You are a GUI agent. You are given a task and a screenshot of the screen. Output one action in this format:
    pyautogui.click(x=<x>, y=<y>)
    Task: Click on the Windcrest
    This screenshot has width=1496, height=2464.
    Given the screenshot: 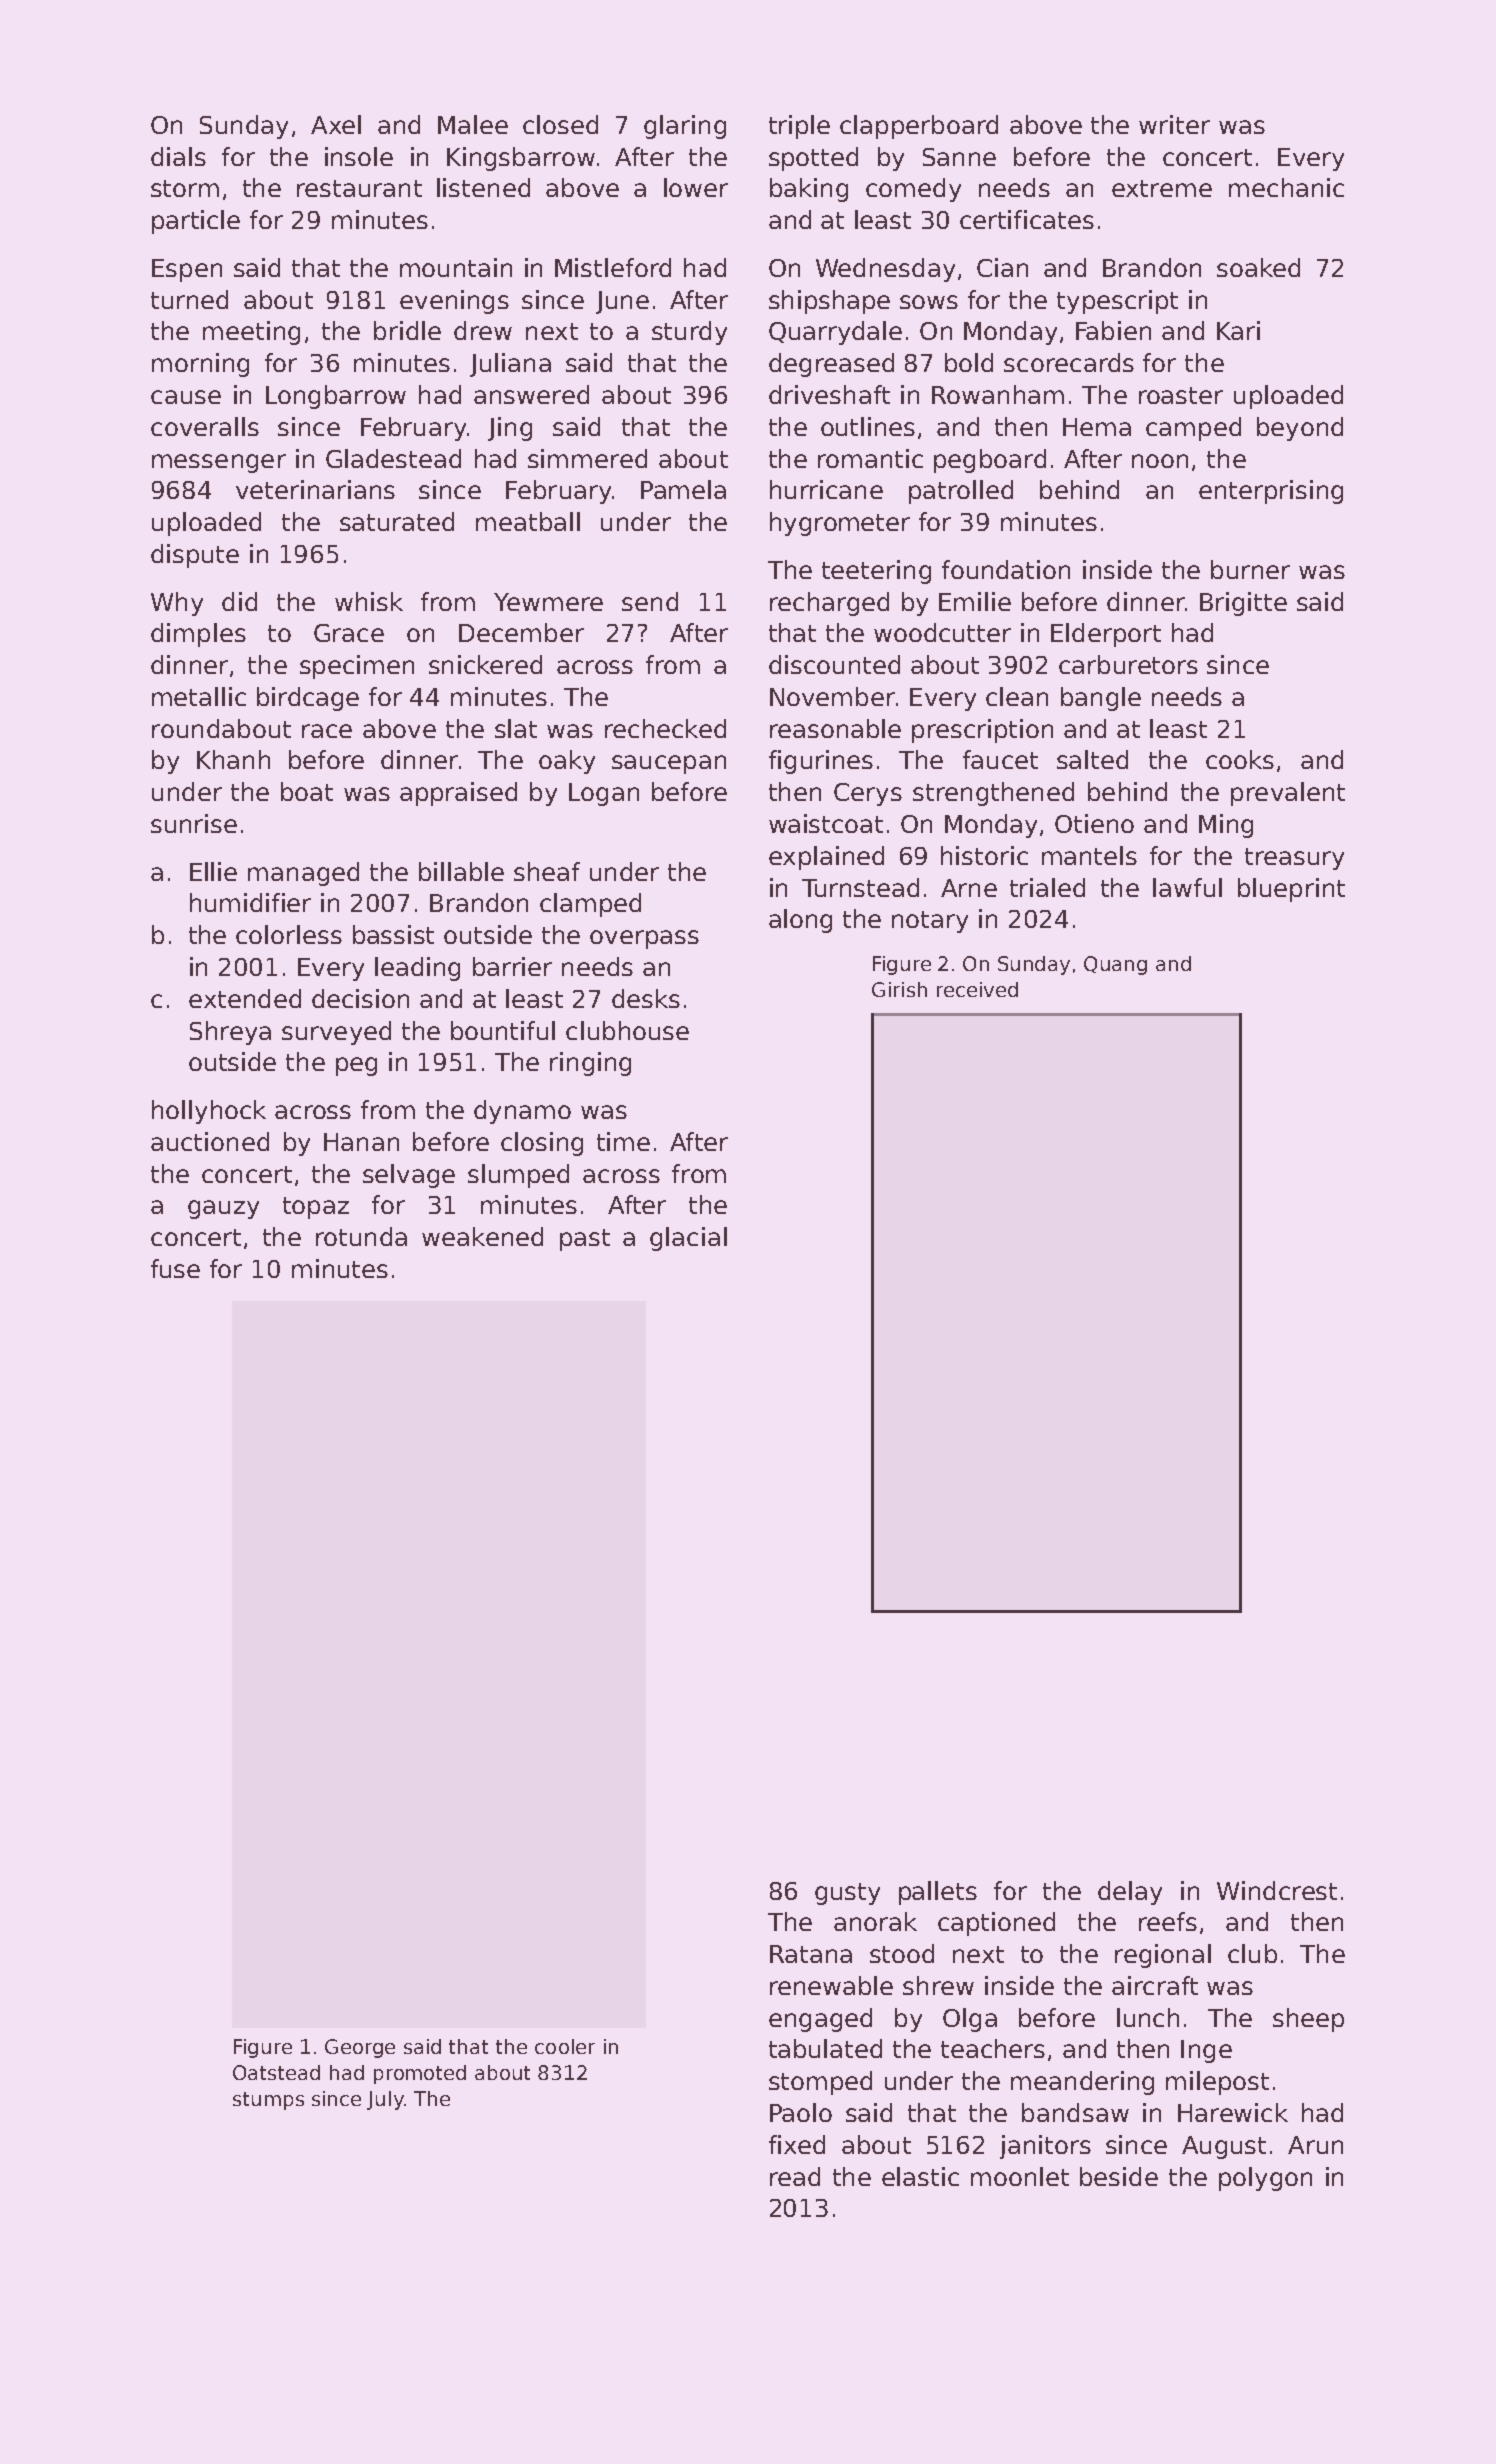 What is the action you would take?
    pyautogui.click(x=1277, y=1890)
